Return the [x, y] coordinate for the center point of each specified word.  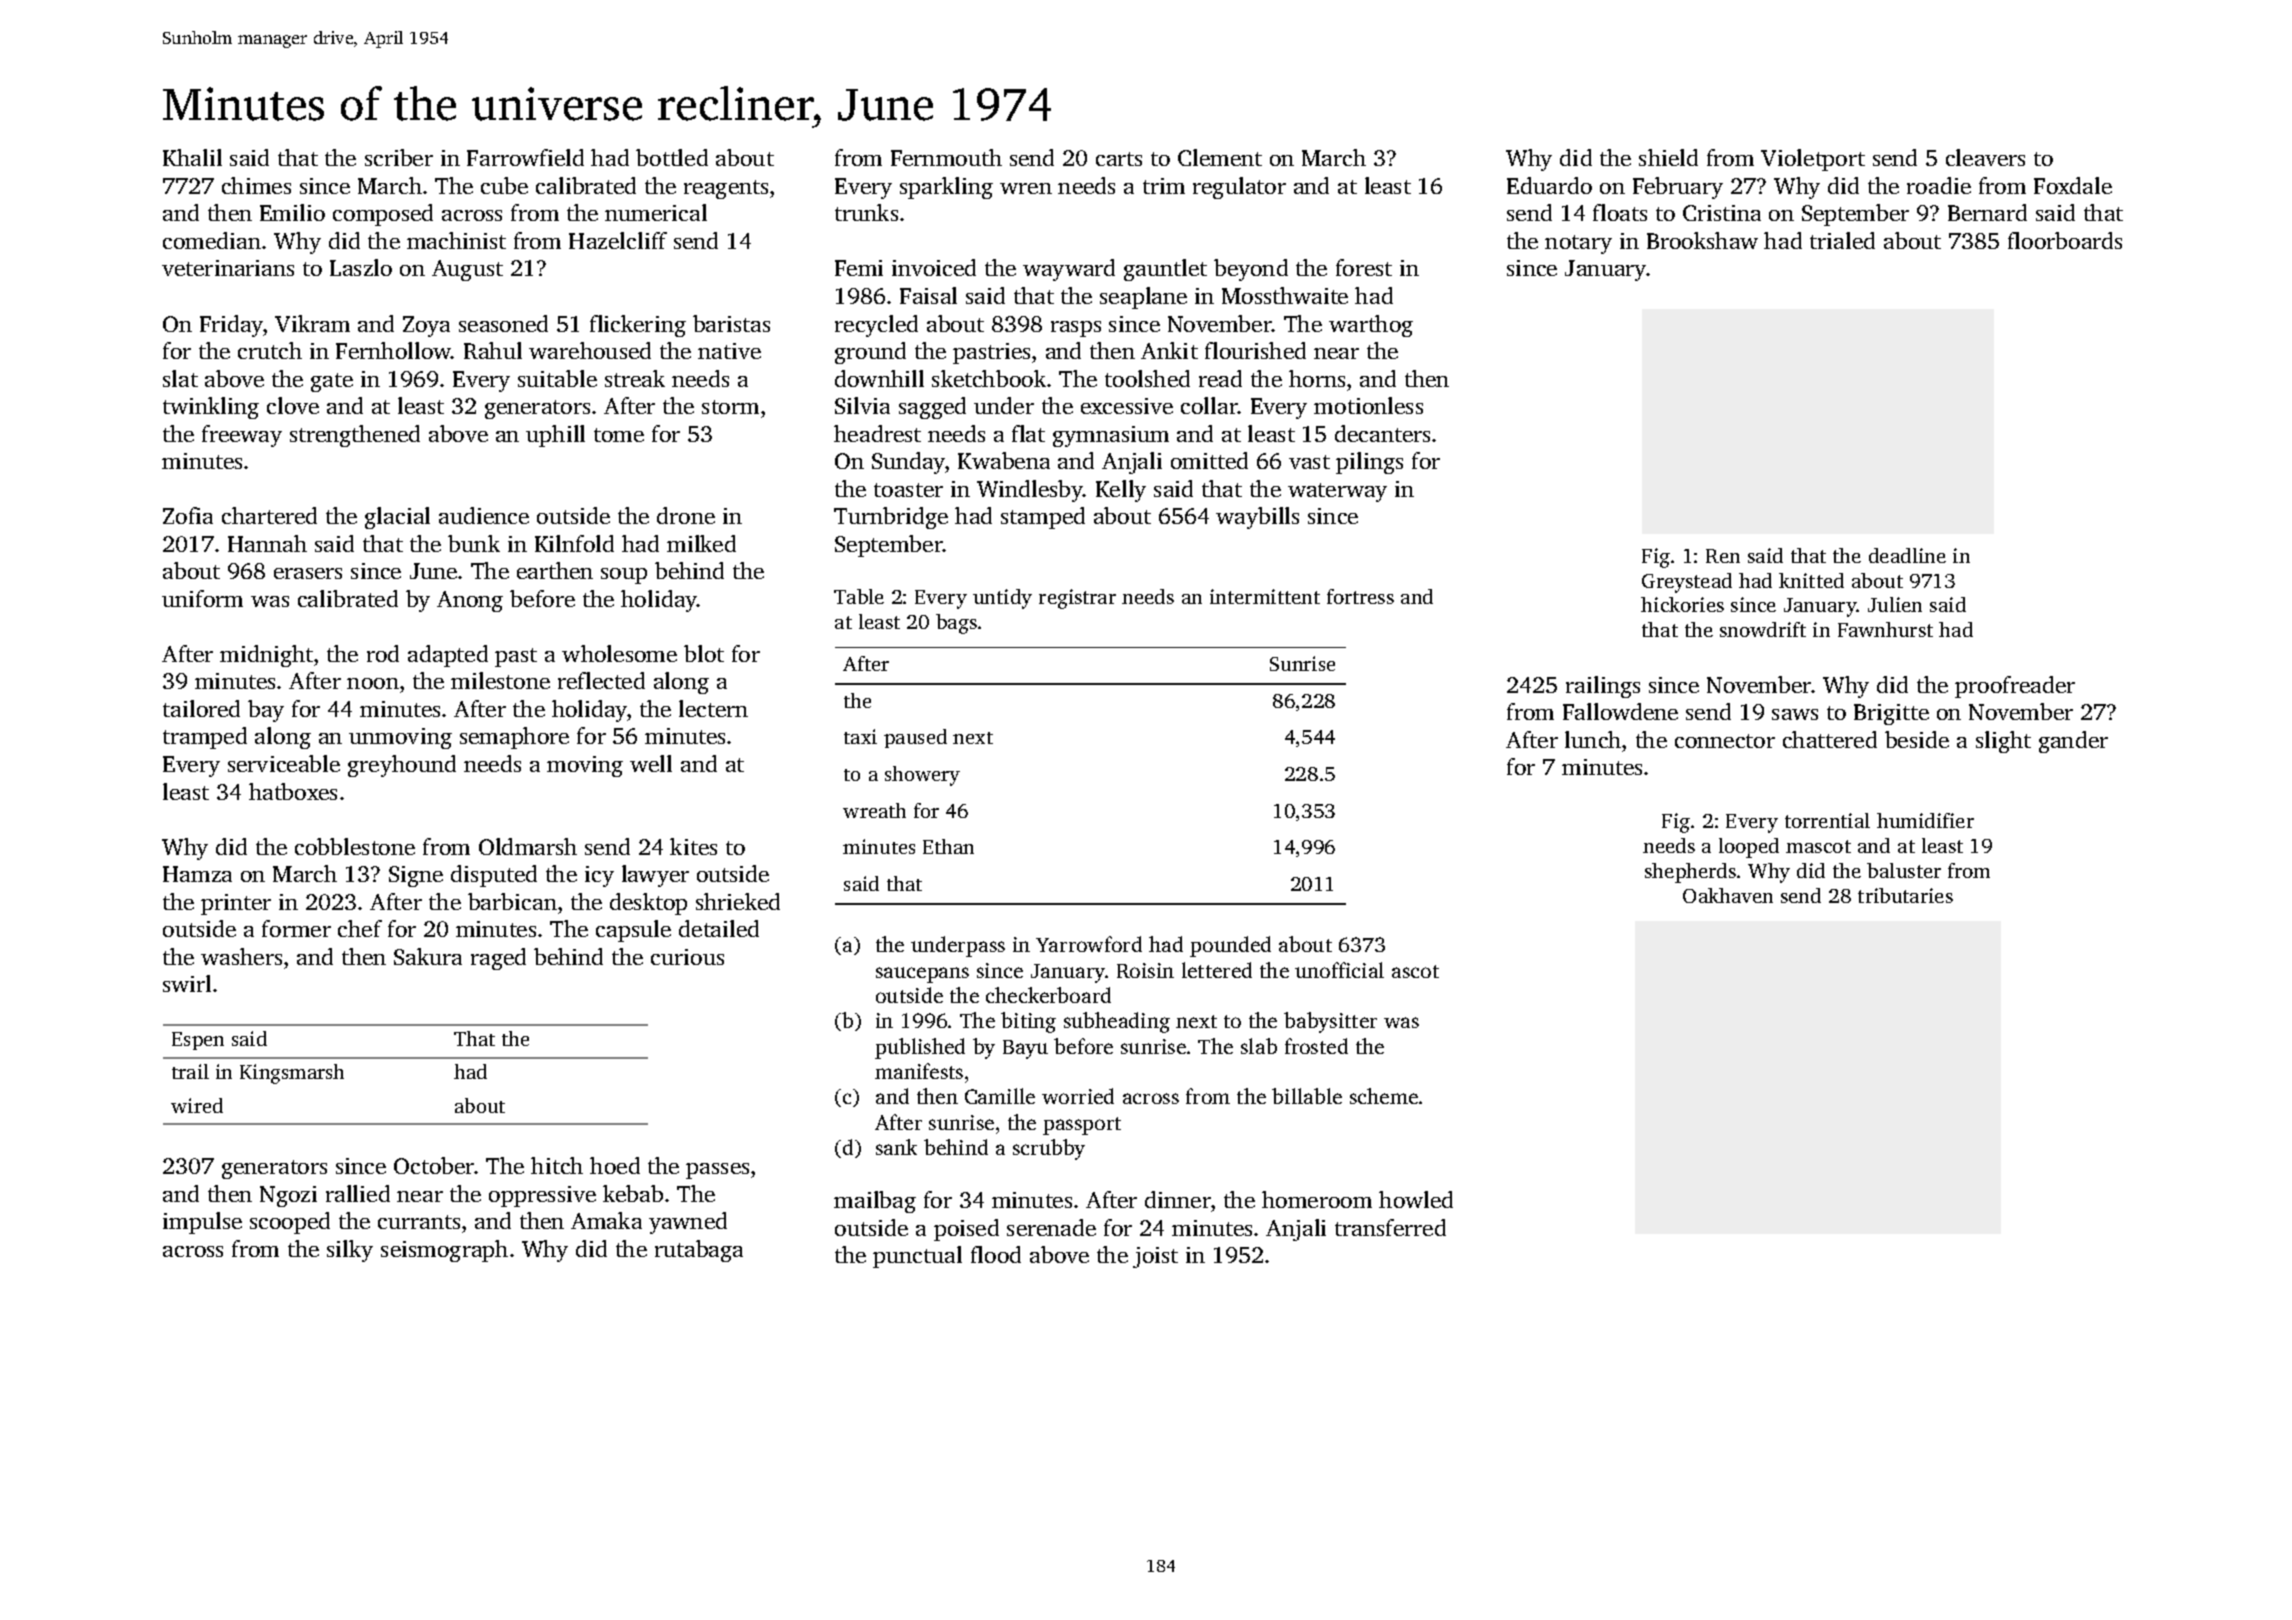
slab [1259, 1046]
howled [1416, 1199]
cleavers [1985, 157]
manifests [919, 1071]
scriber [399, 157]
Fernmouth [946, 157]
